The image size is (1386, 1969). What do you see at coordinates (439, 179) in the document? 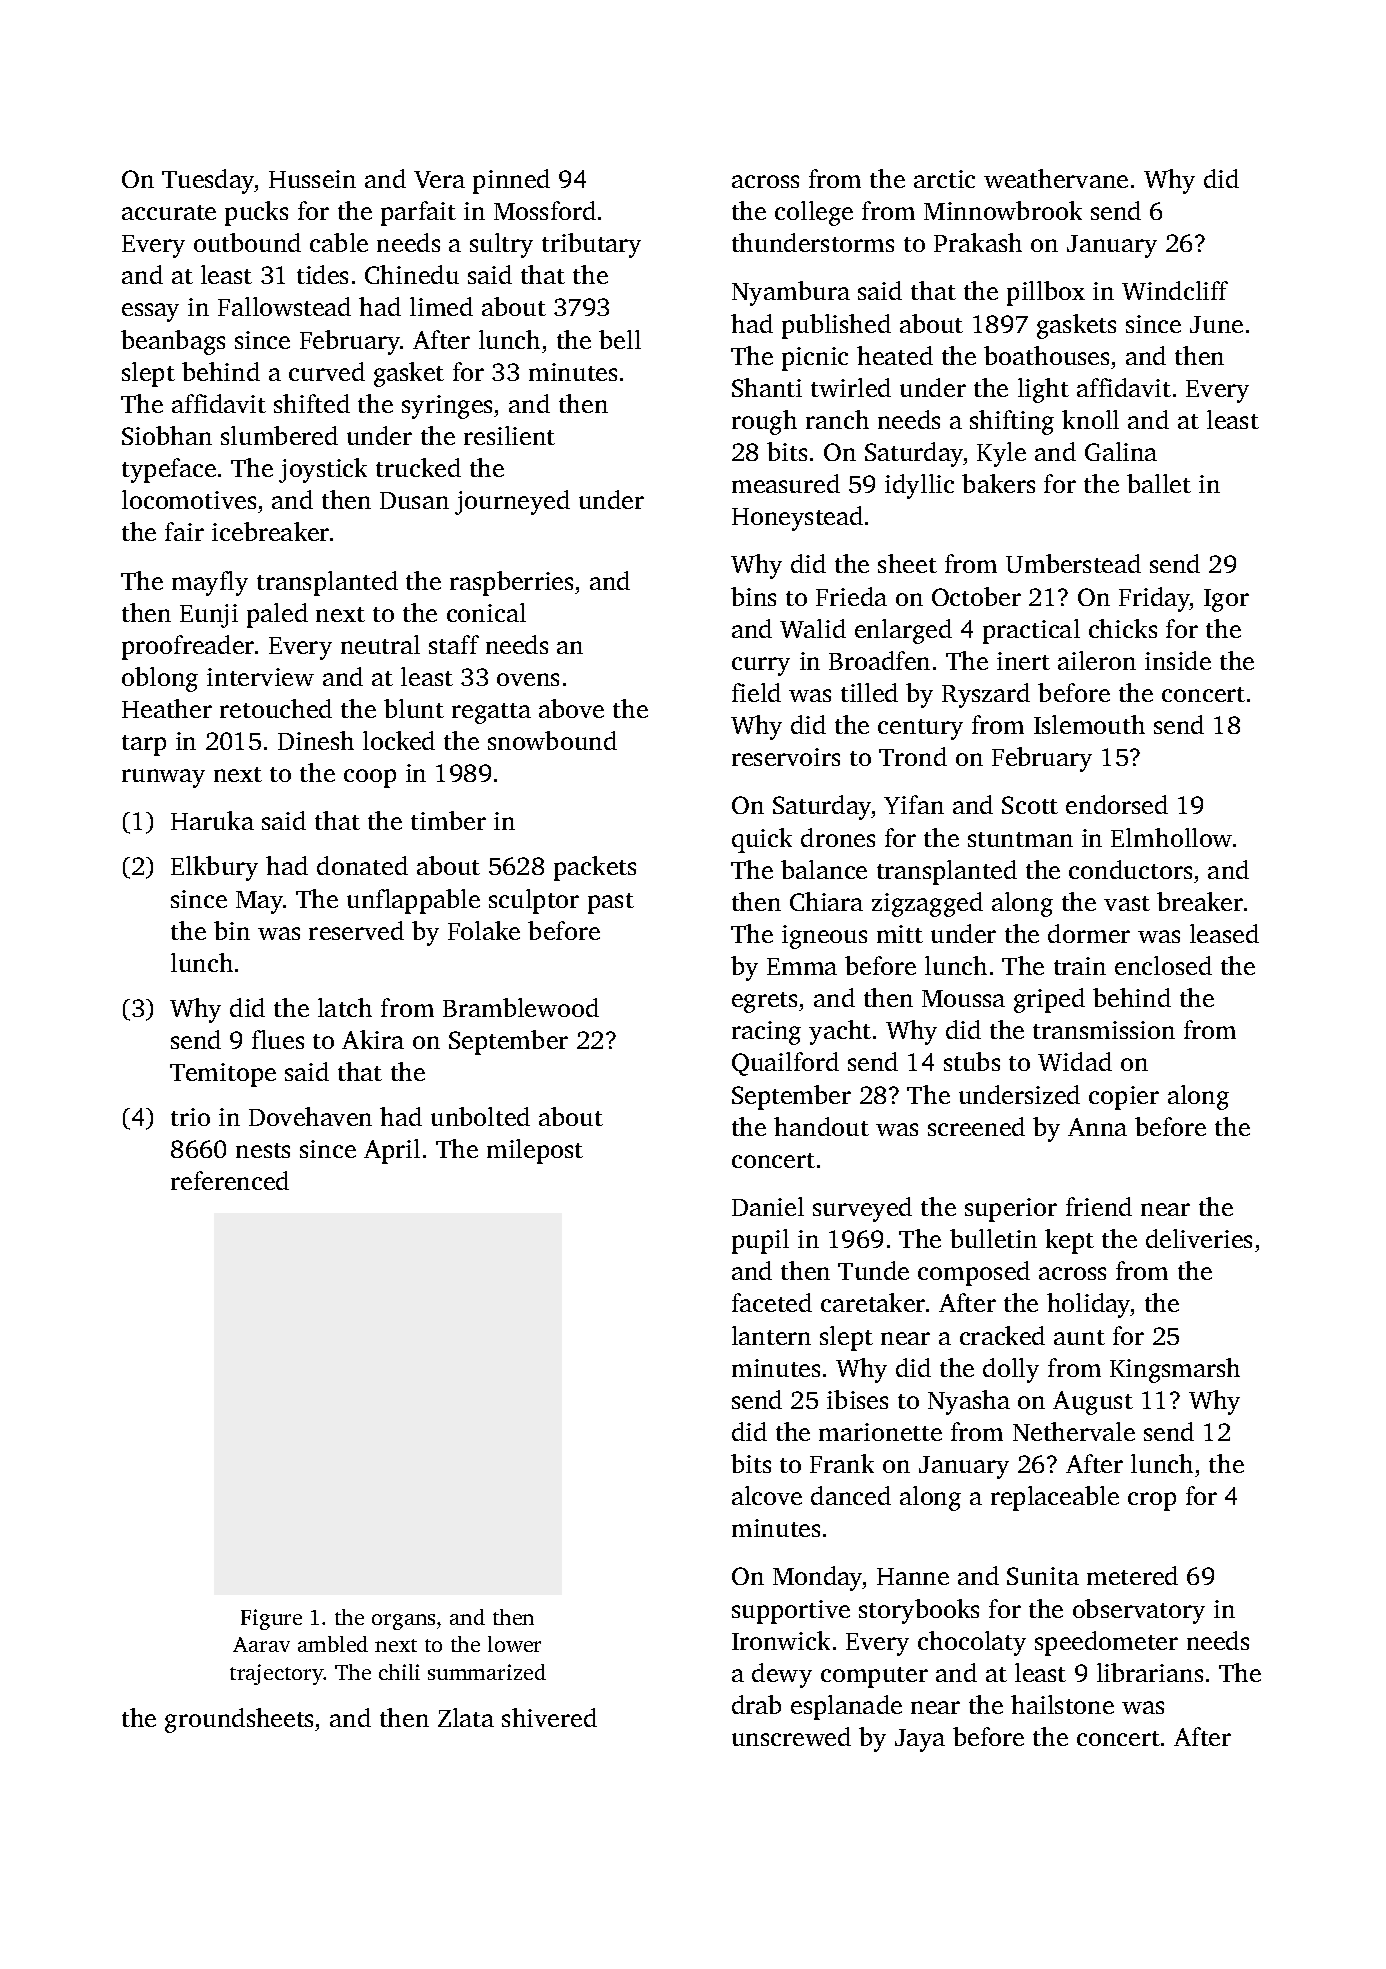
I see `Vera` at bounding box center [439, 179].
